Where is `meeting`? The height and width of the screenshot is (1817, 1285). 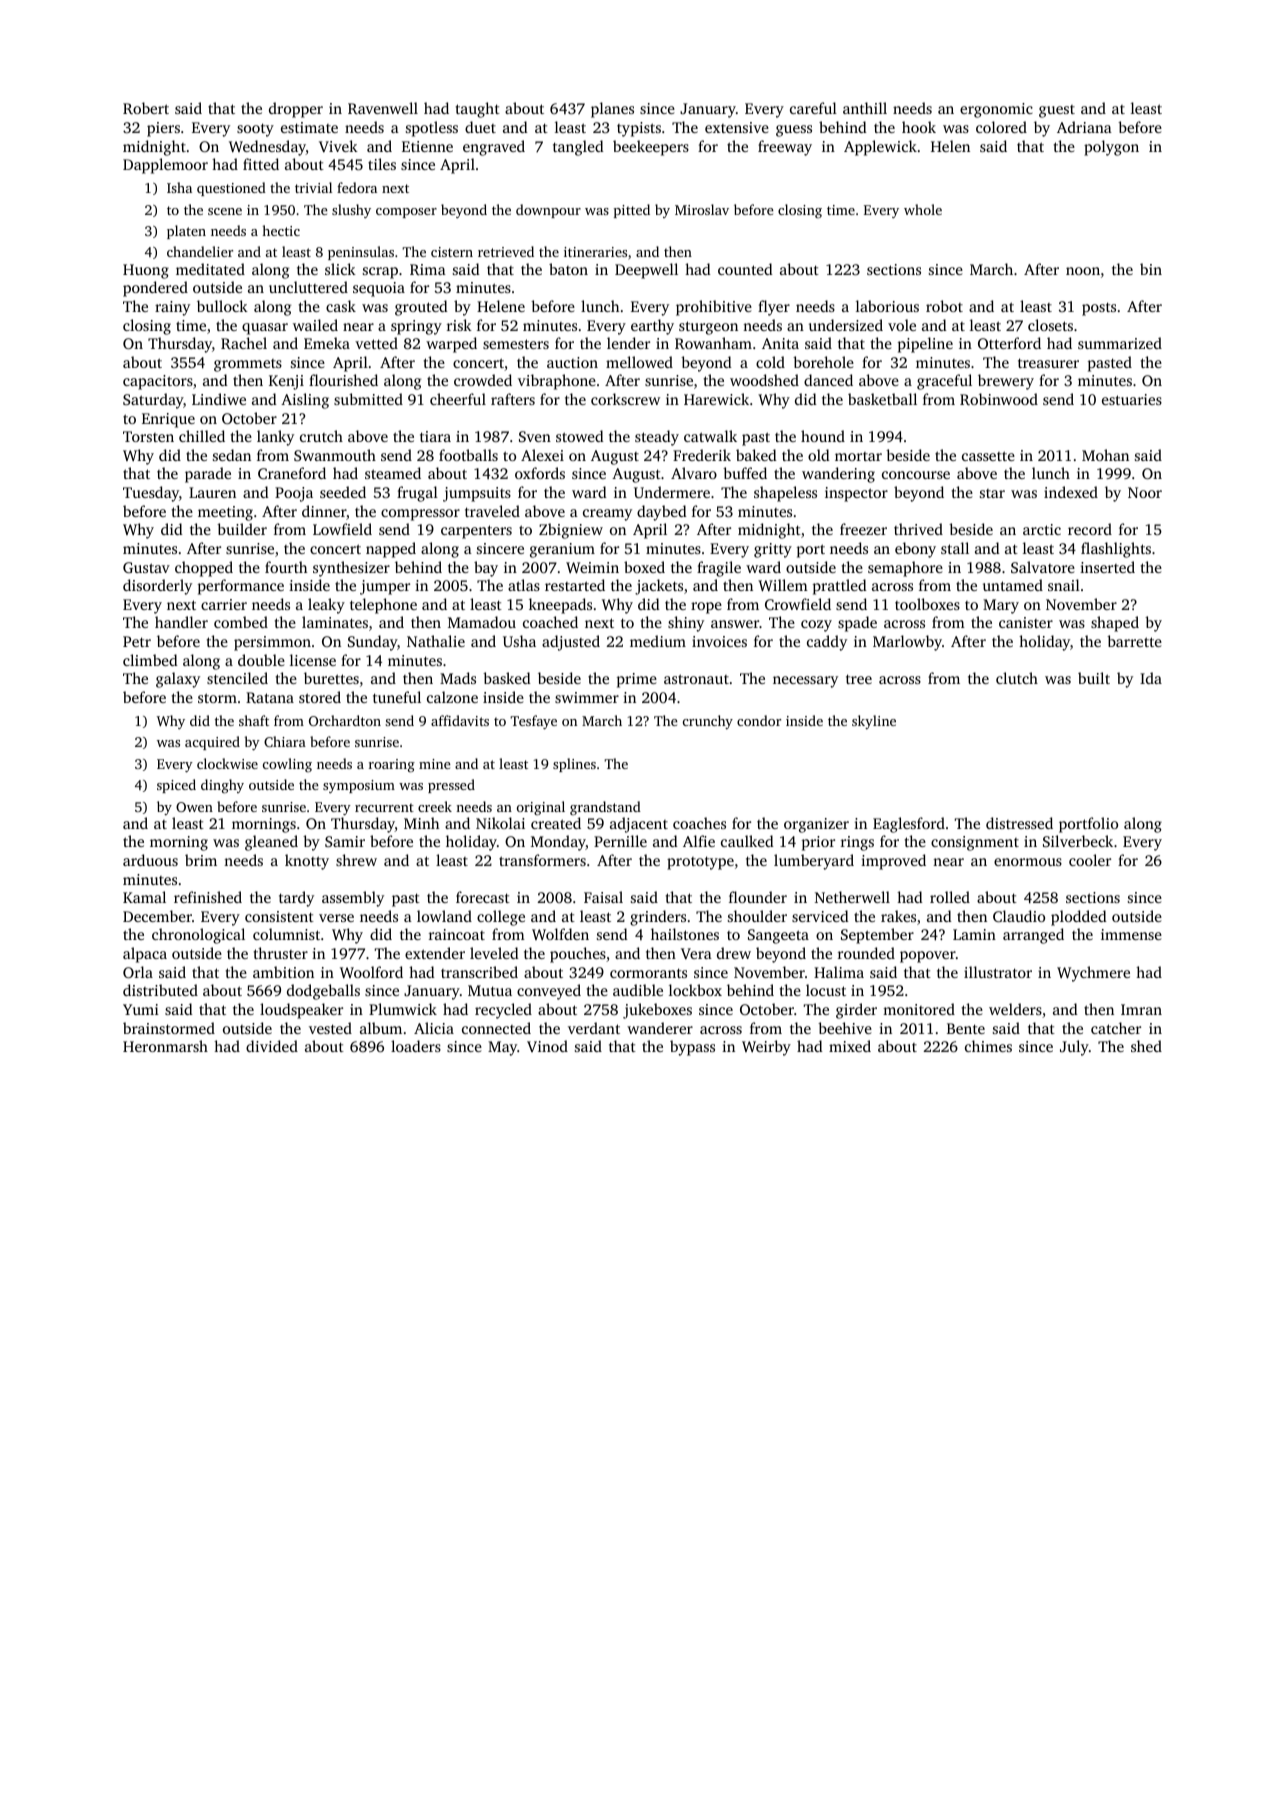 meeting is located at coordinates (225, 513).
